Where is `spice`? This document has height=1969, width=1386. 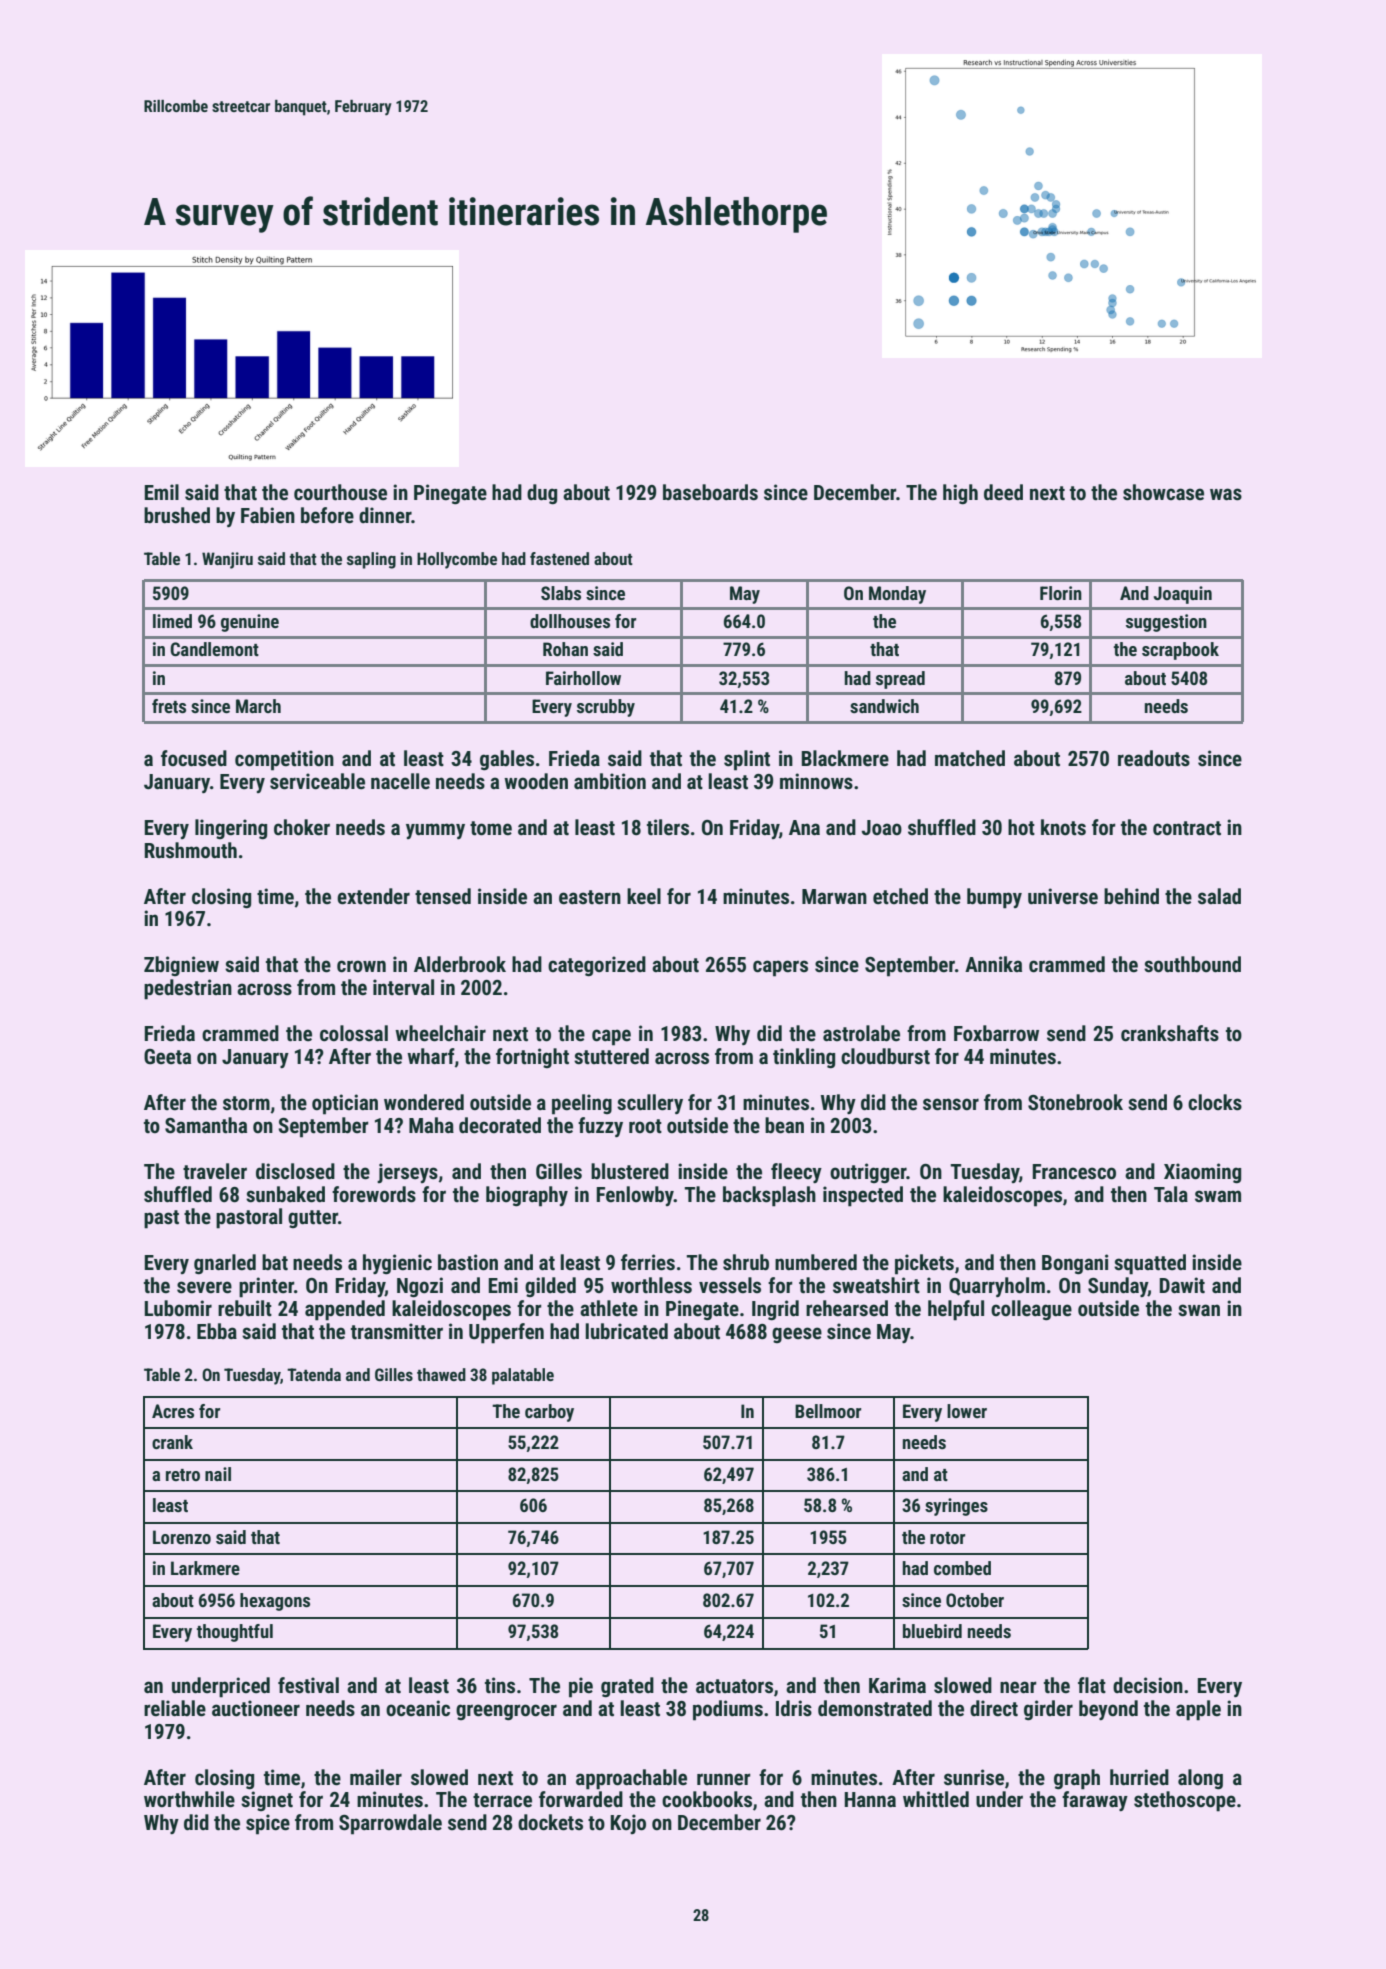
spice is located at coordinates (268, 1824).
